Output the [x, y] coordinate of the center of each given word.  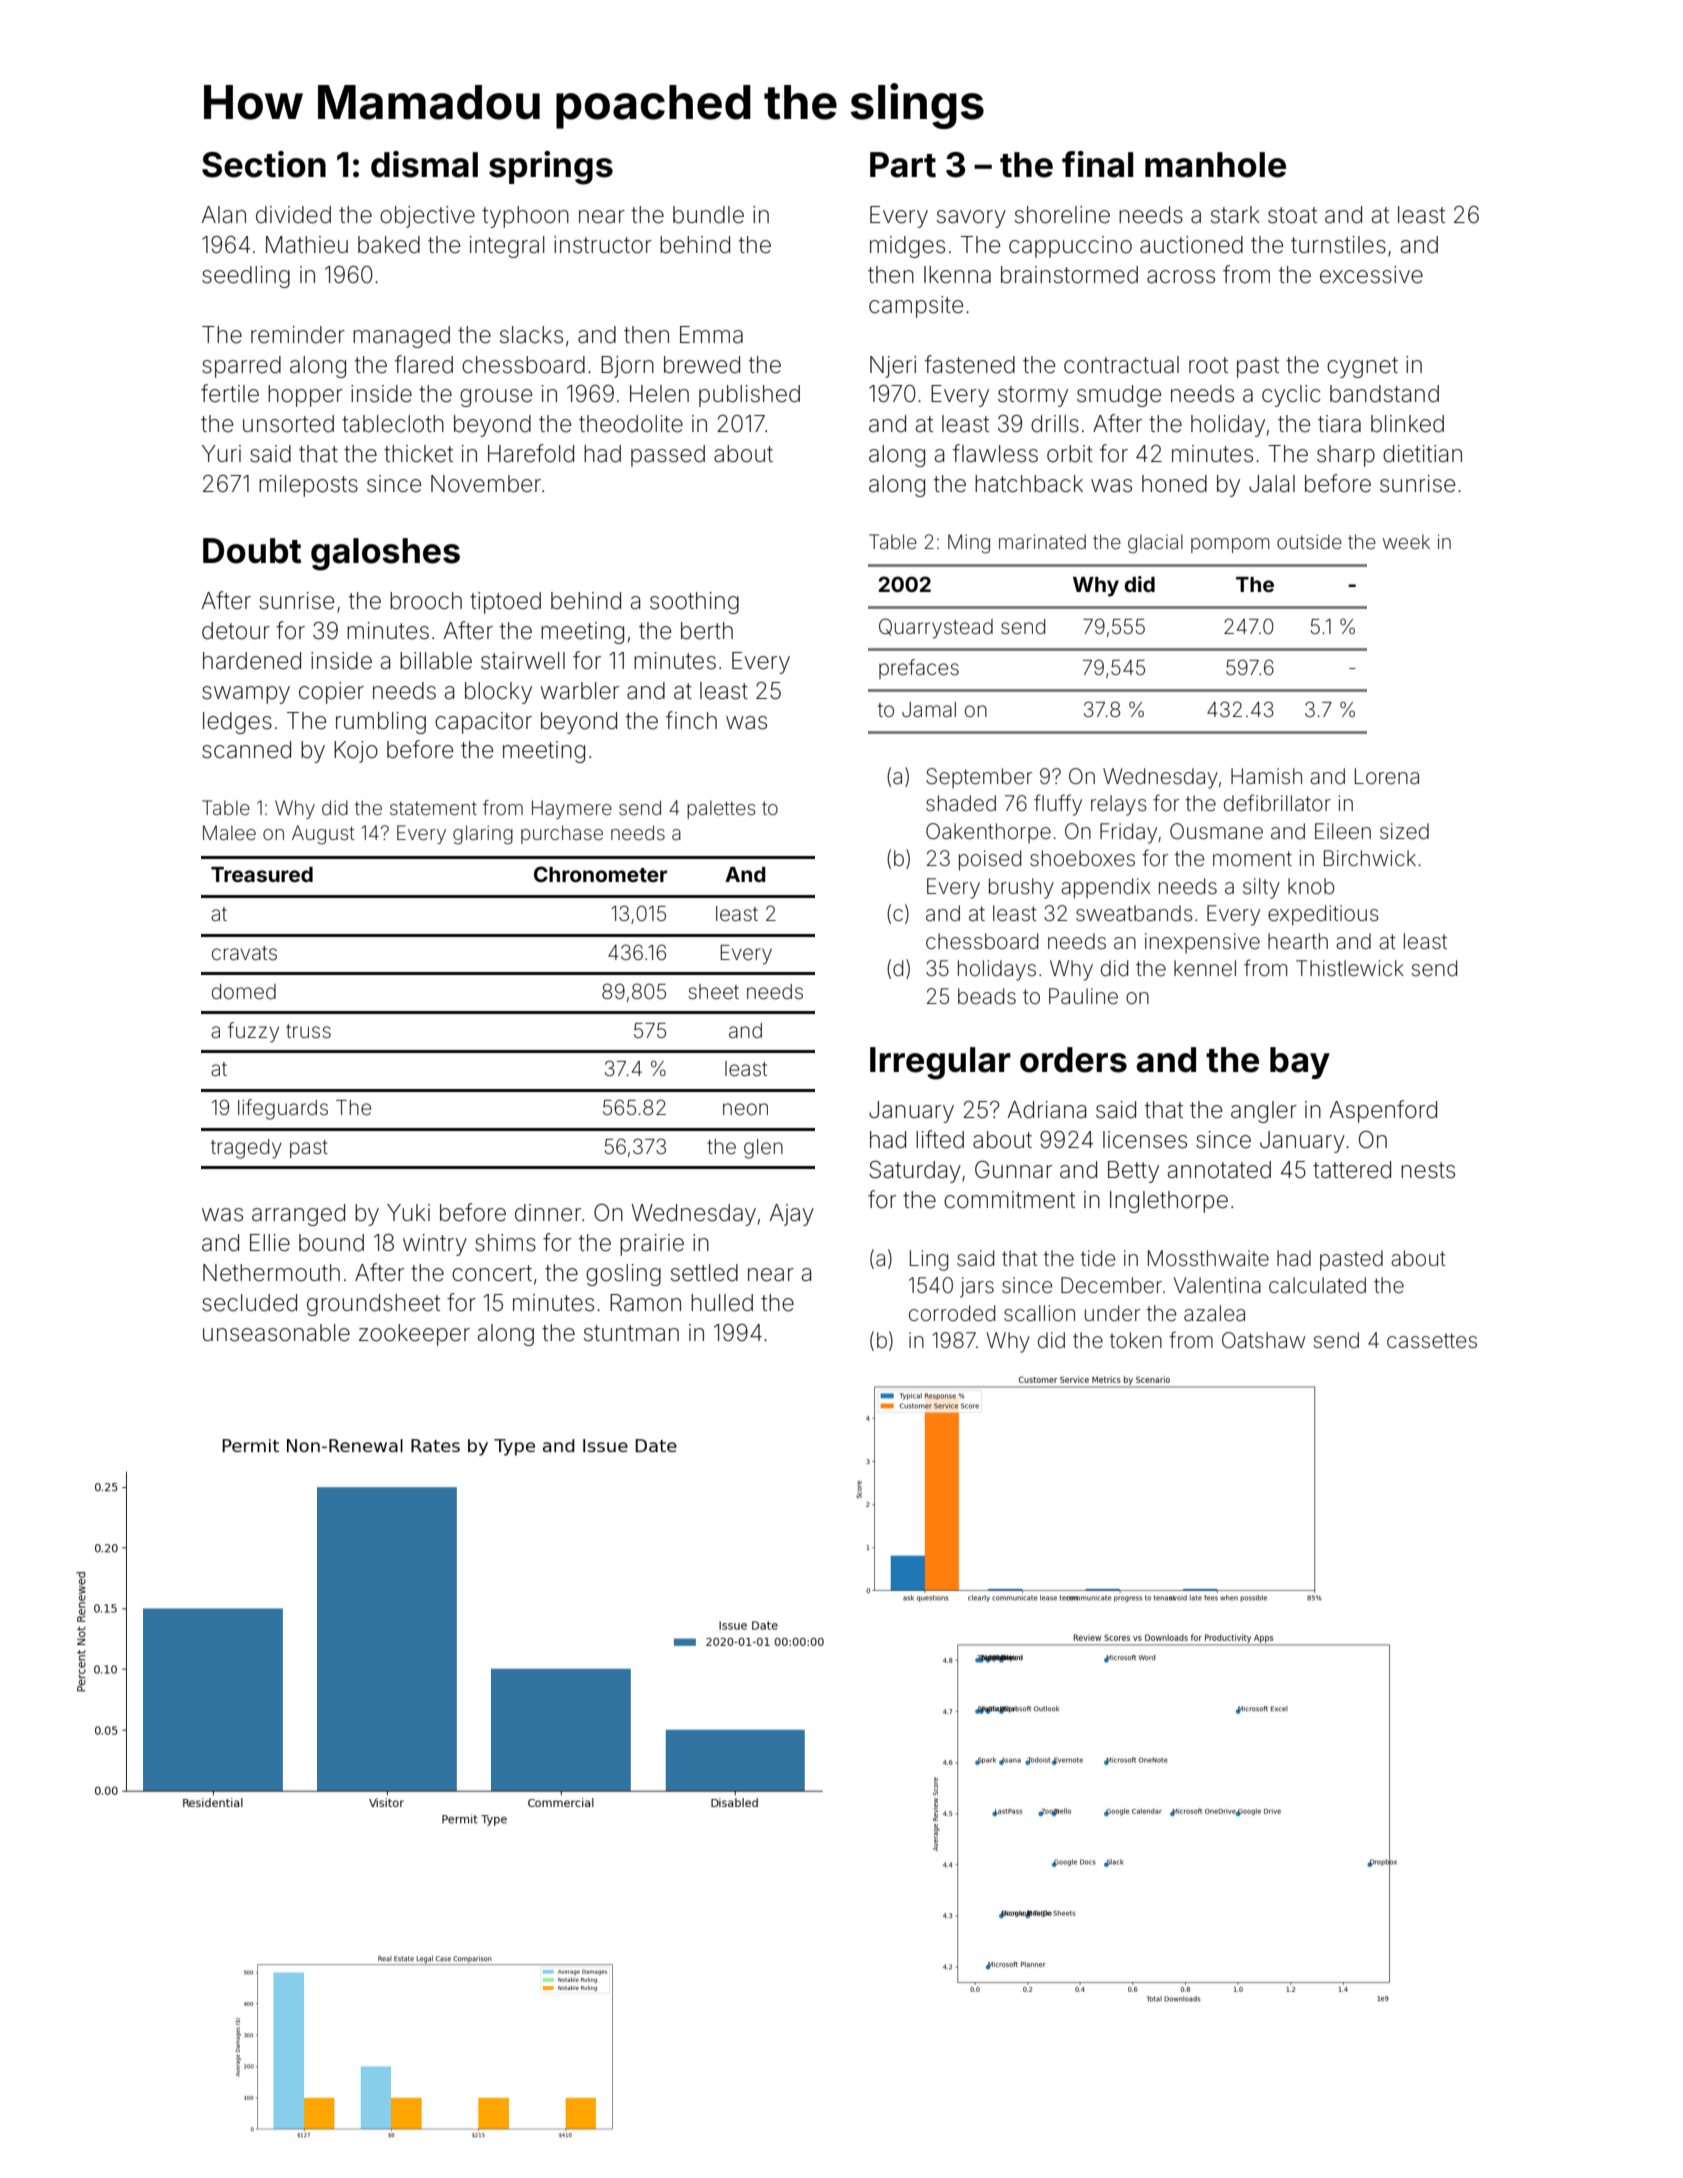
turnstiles [1338, 245]
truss [308, 1031]
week [1406, 541]
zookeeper [414, 1335]
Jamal [929, 709]
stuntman [631, 1333]
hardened [252, 661]
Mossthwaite [1208, 1258]
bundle [708, 215]
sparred [241, 367]
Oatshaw [1263, 1340]
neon [745, 1109]
